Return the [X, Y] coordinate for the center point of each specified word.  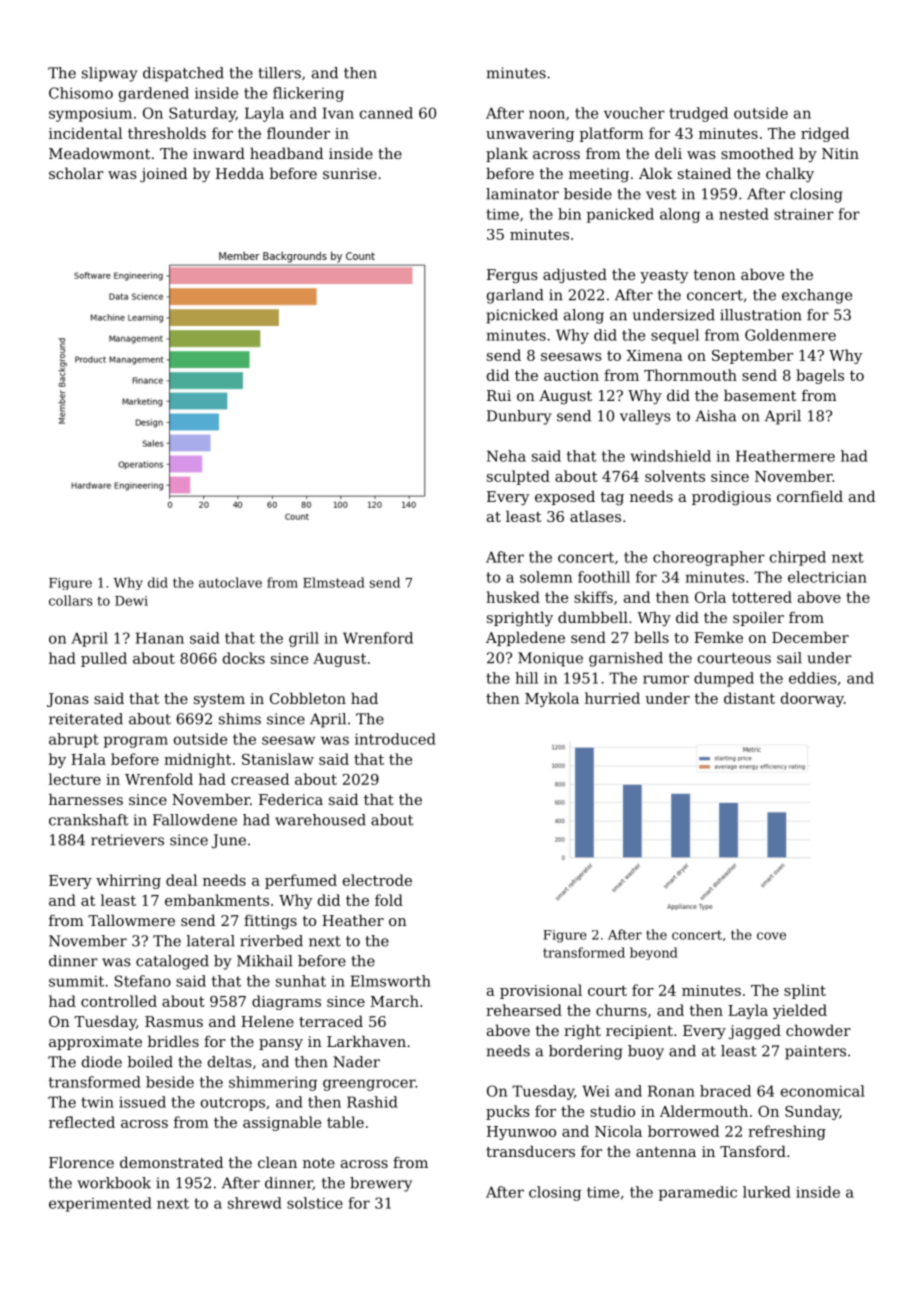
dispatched [183, 74]
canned [386, 113]
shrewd [255, 1203]
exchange [817, 296]
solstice [315, 1203]
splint [805, 991]
